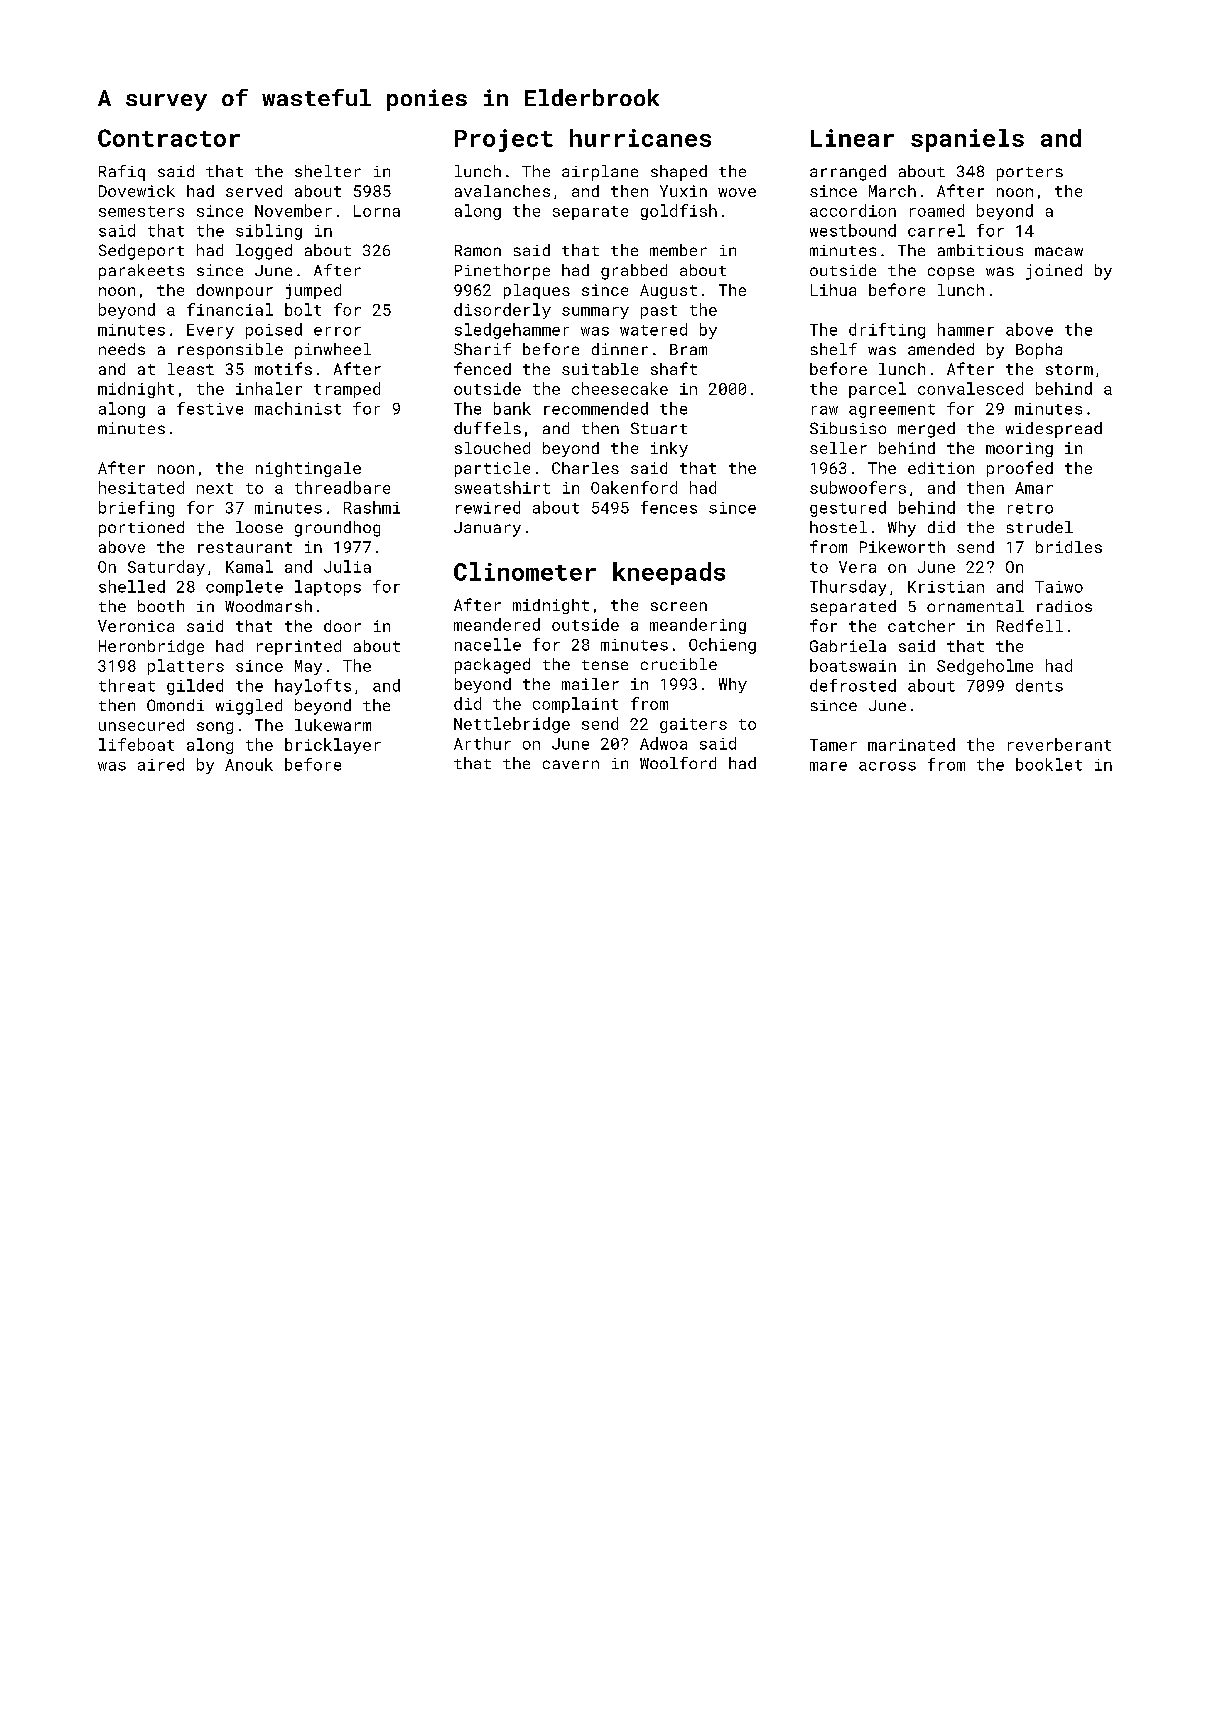 The height and width of the page is (1720, 1216). I want to click on Contractor, so click(169, 138).
